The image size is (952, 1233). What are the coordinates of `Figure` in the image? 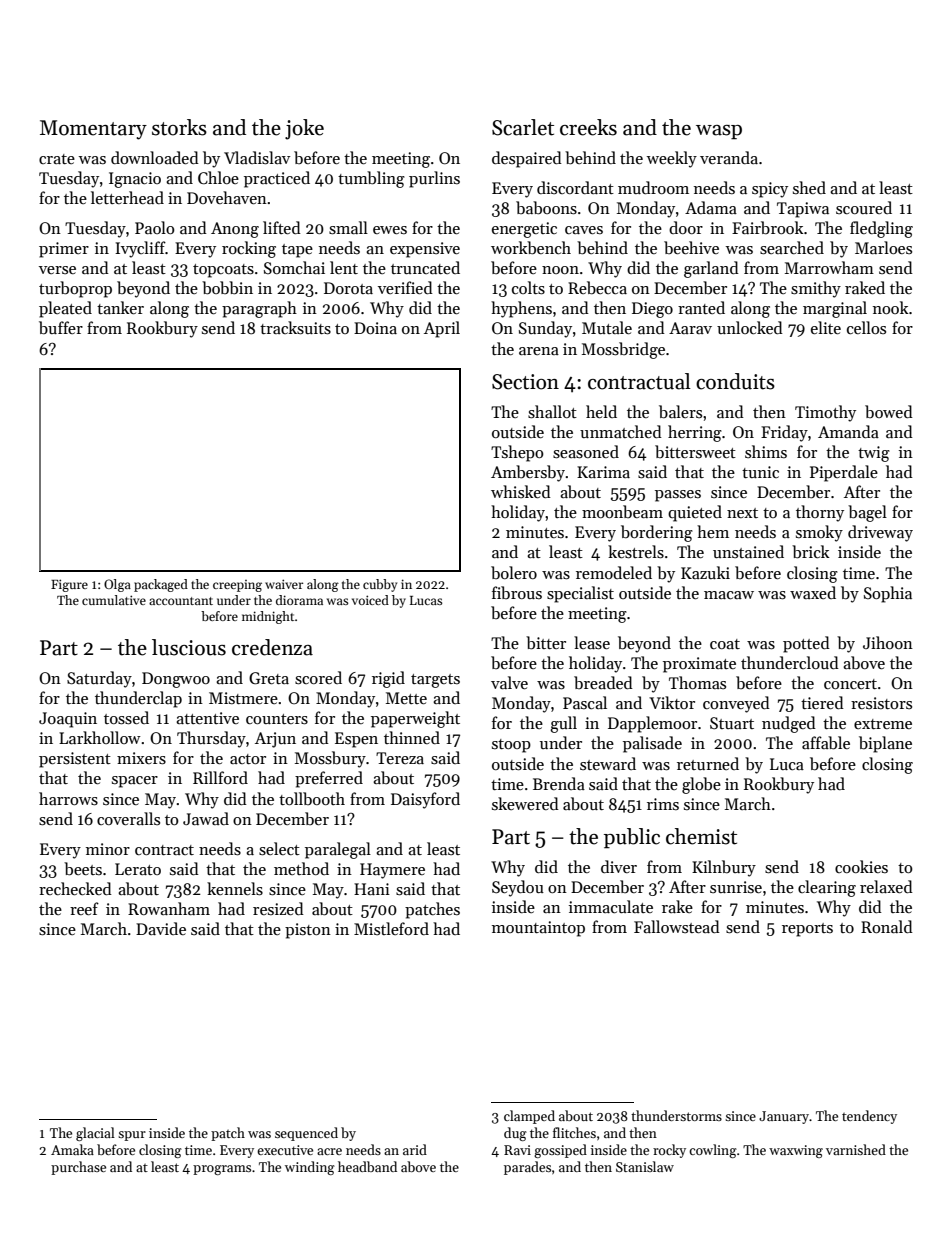 It's located at (69, 585).
